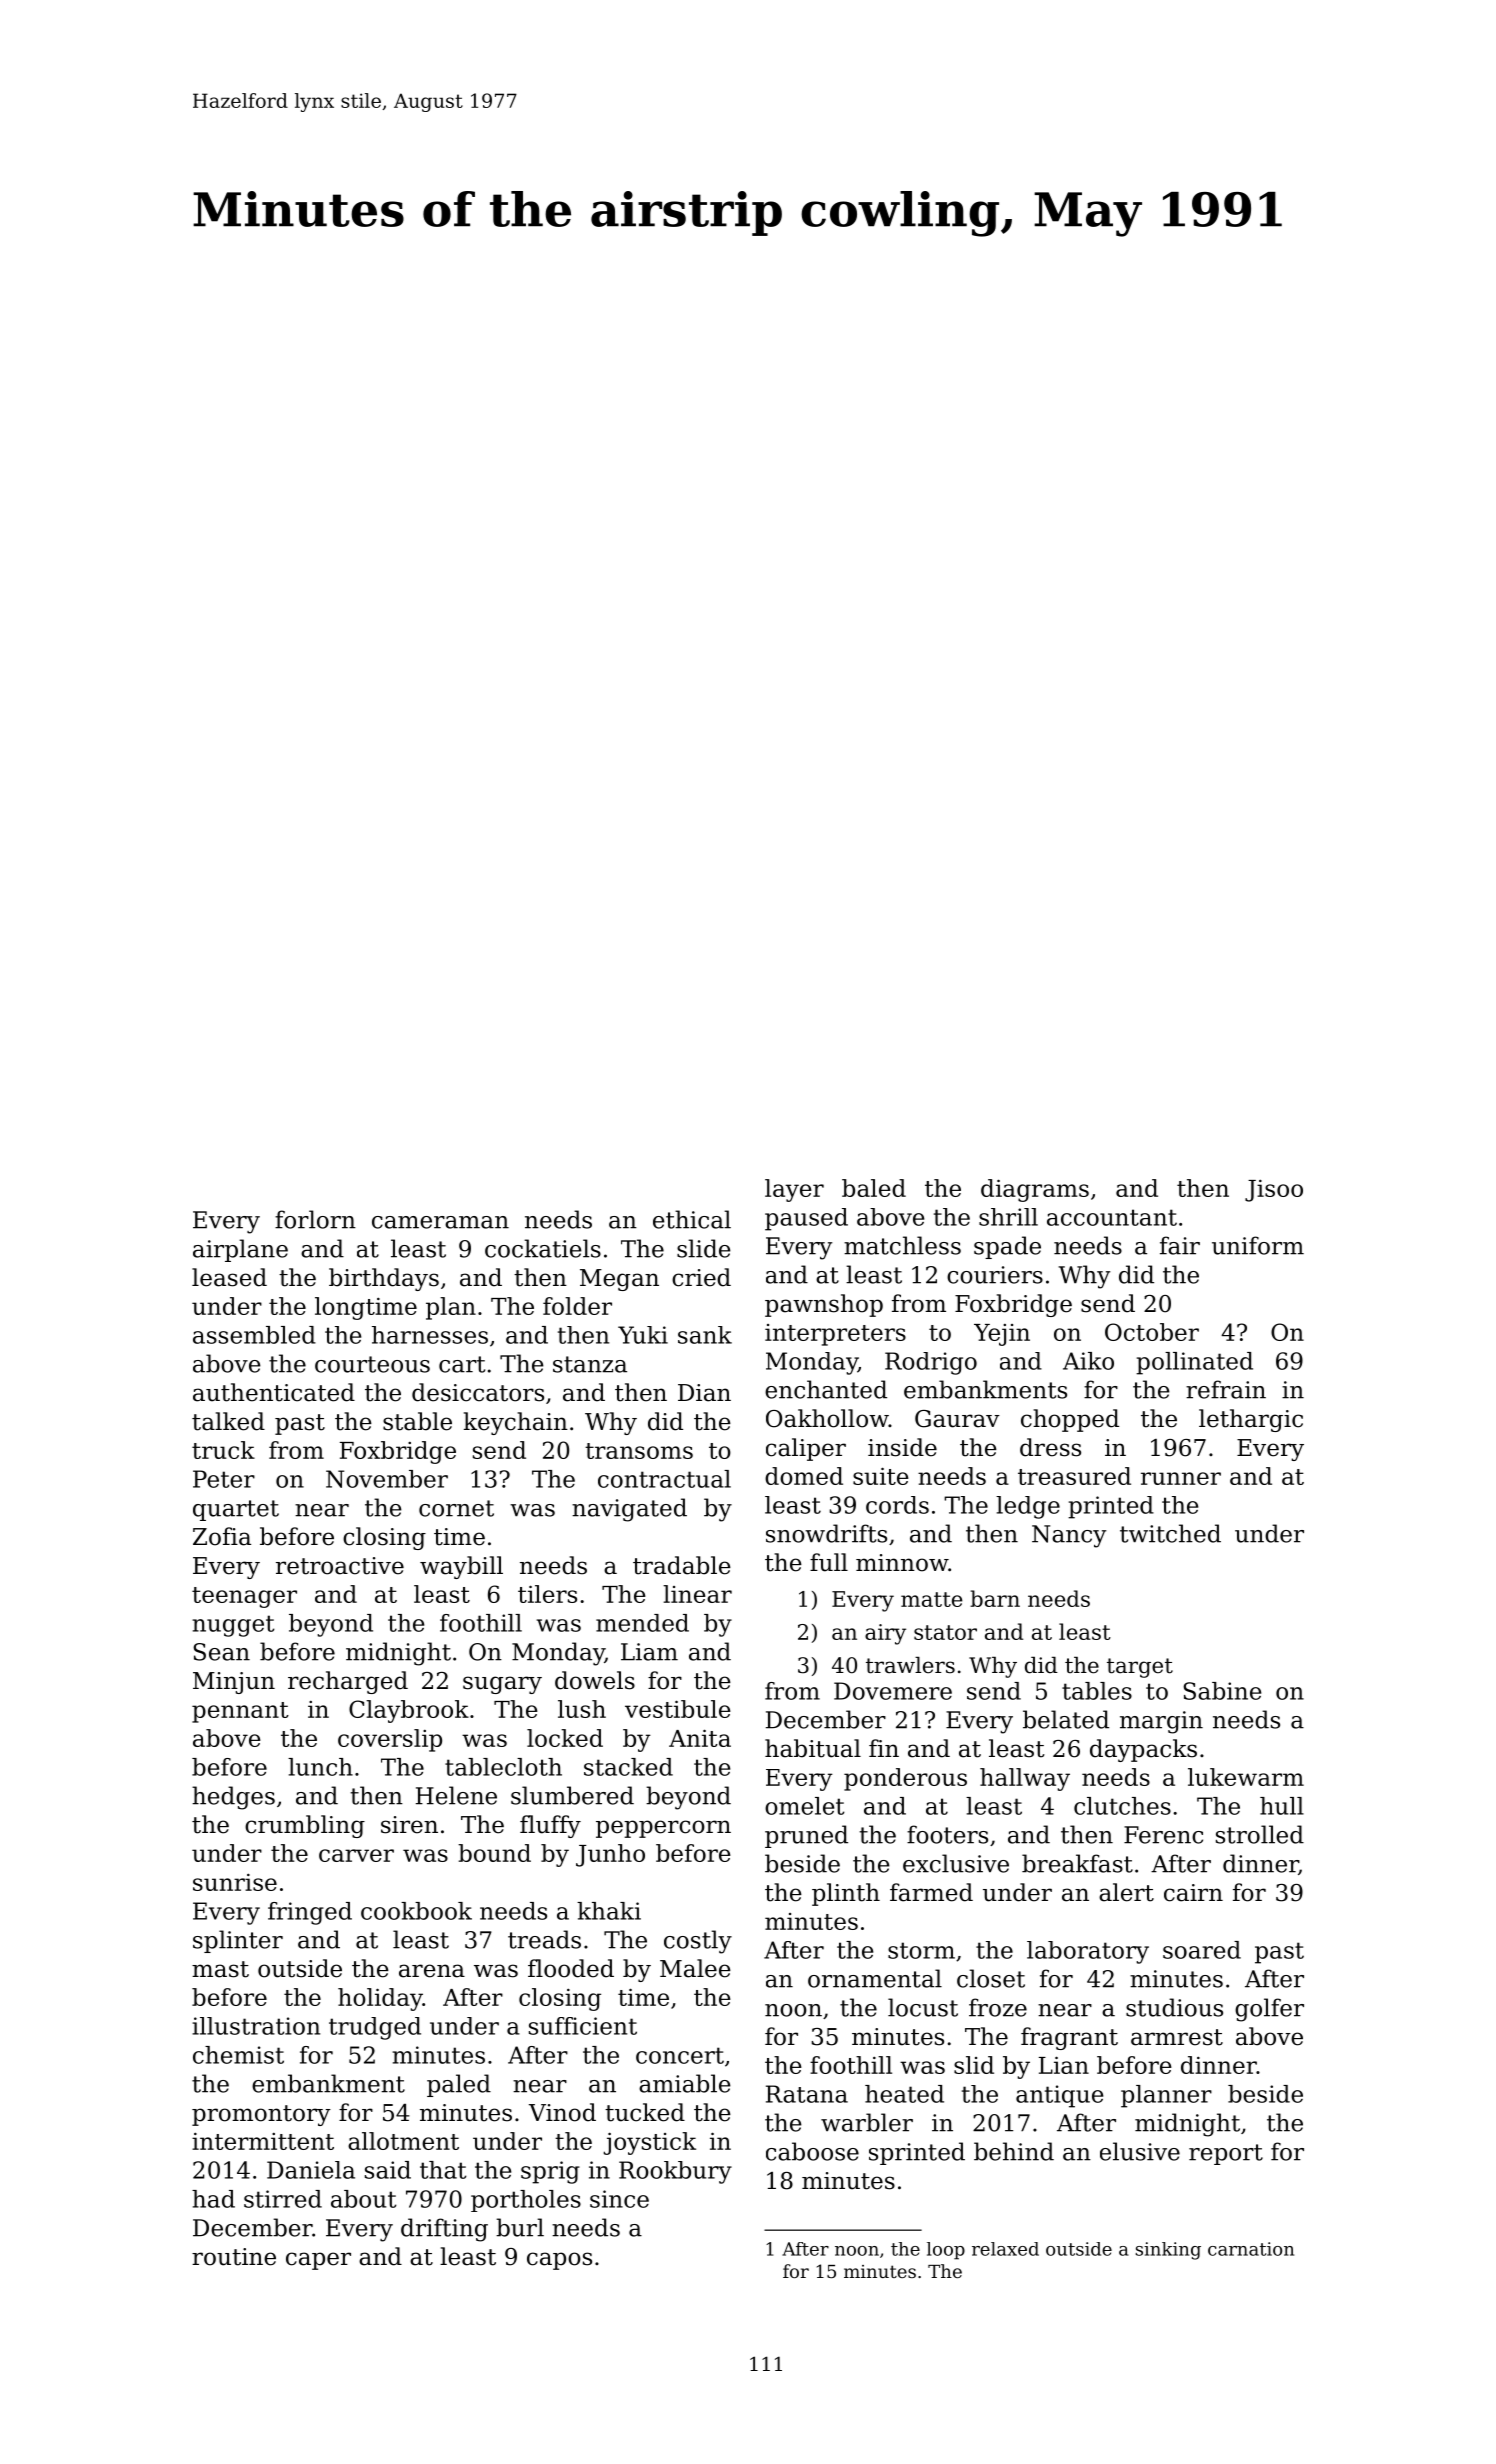 The height and width of the document is (2464, 1496). I want to click on drifting, so click(444, 2230).
